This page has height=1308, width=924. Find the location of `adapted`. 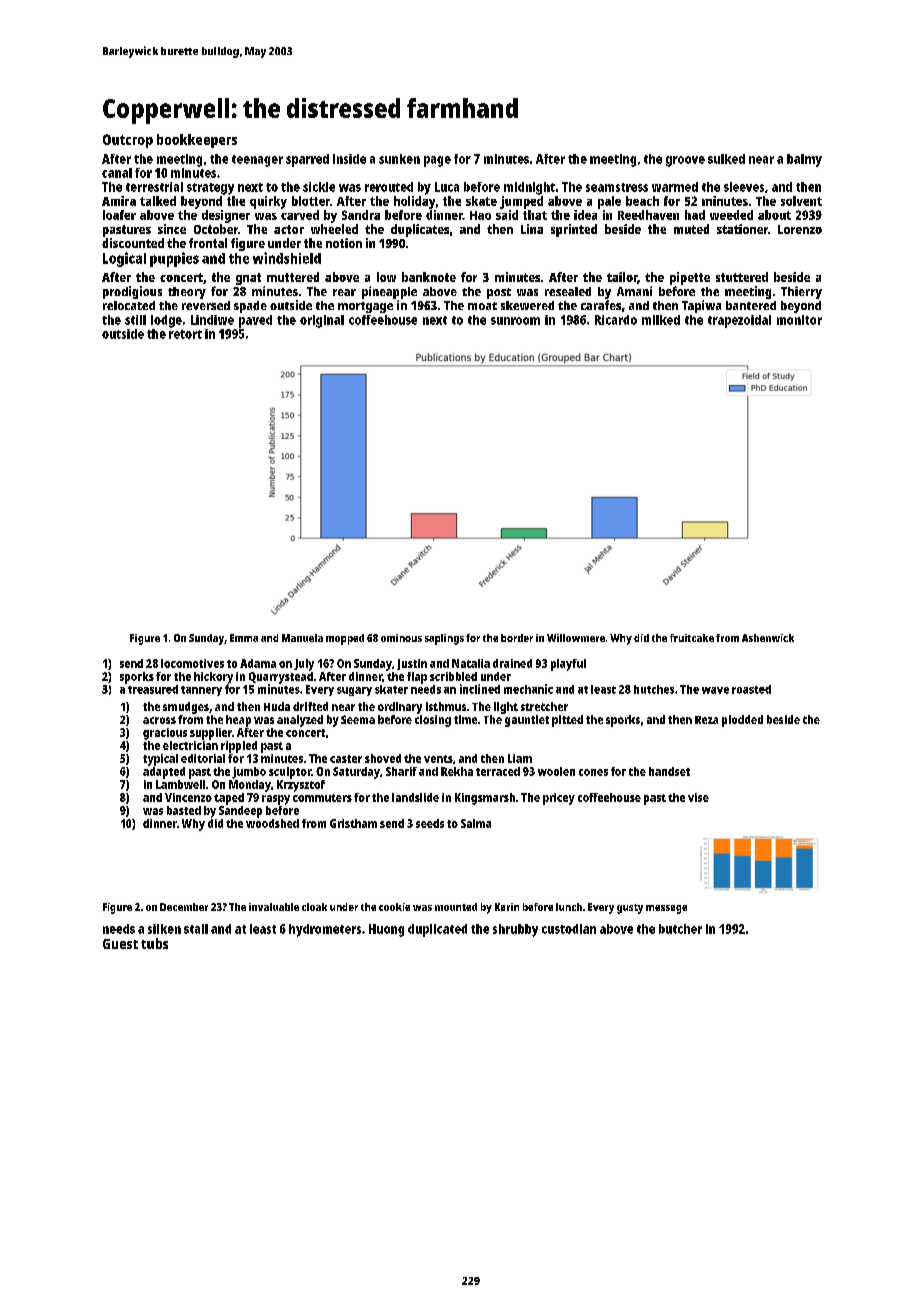

adapted is located at coordinates (164, 773).
